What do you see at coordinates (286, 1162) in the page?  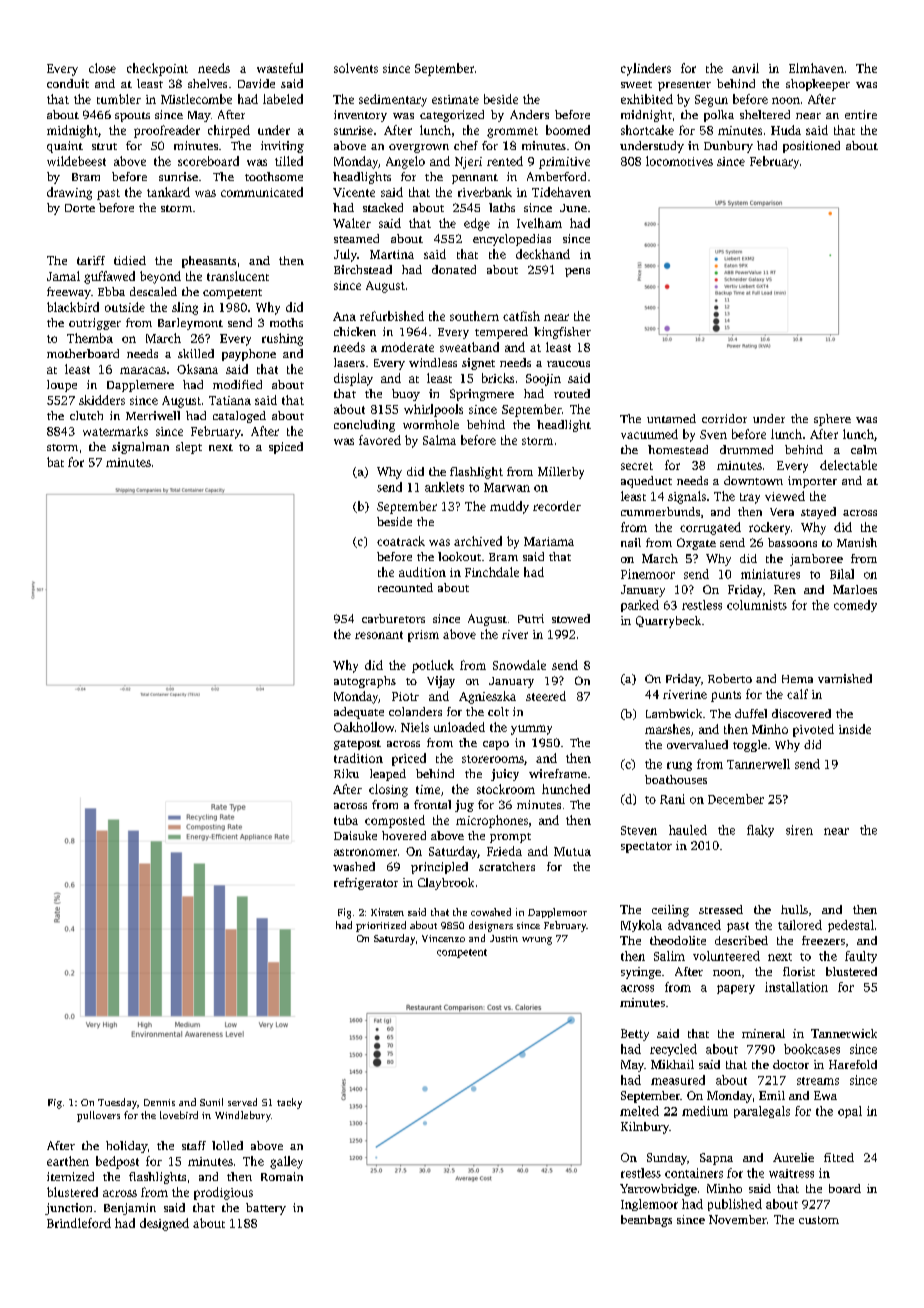 I see `galley` at bounding box center [286, 1162].
